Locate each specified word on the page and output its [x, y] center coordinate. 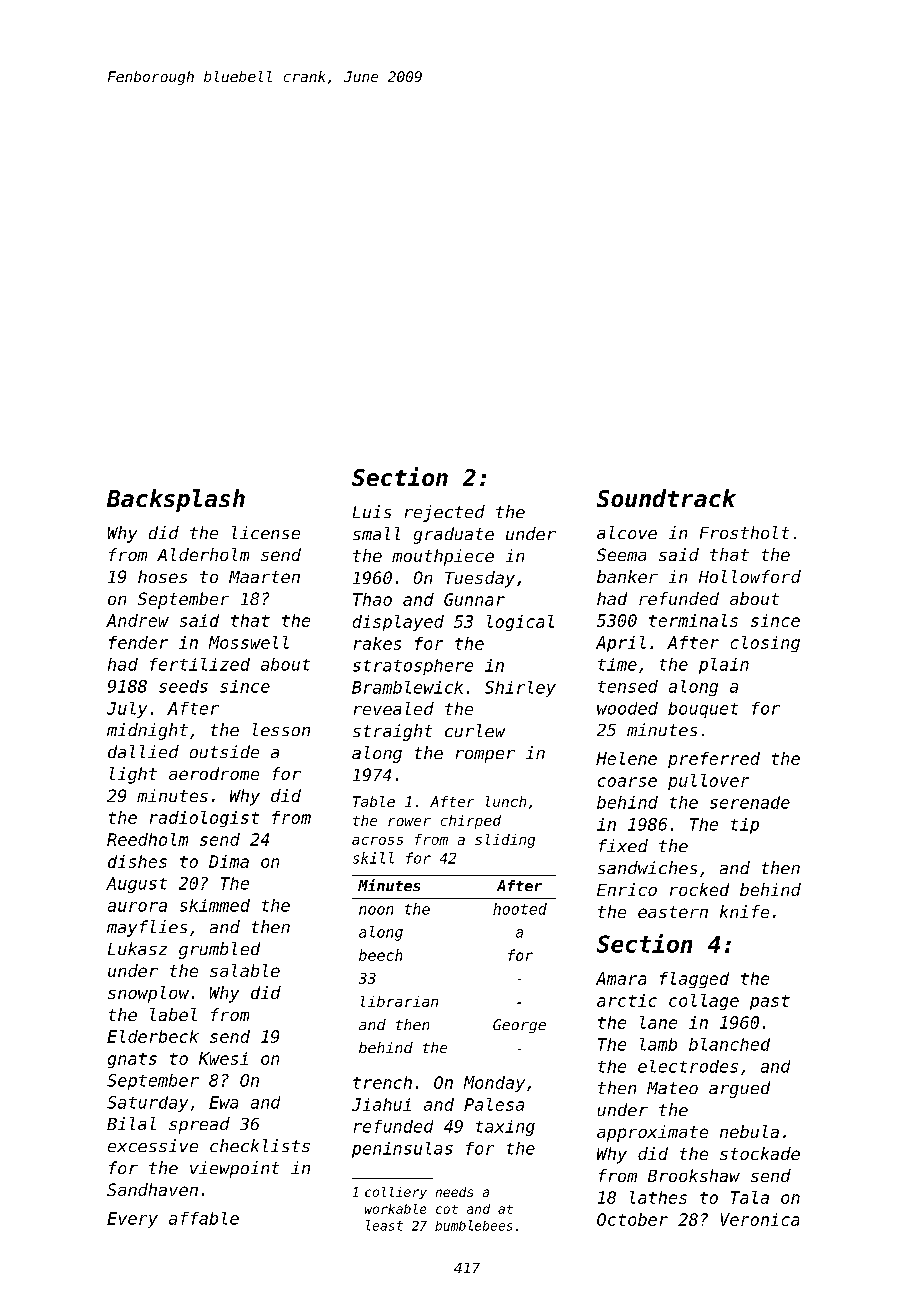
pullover [708, 782]
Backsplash [176, 500]
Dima [229, 861]
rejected [445, 513]
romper [485, 756]
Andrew [137, 620]
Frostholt [744, 532]
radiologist [204, 819]
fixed [623, 845]
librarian [399, 1001]
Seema [621, 554]
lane [658, 1022]
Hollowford [750, 576]
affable [204, 1218]
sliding [505, 841]
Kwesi [223, 1058]
